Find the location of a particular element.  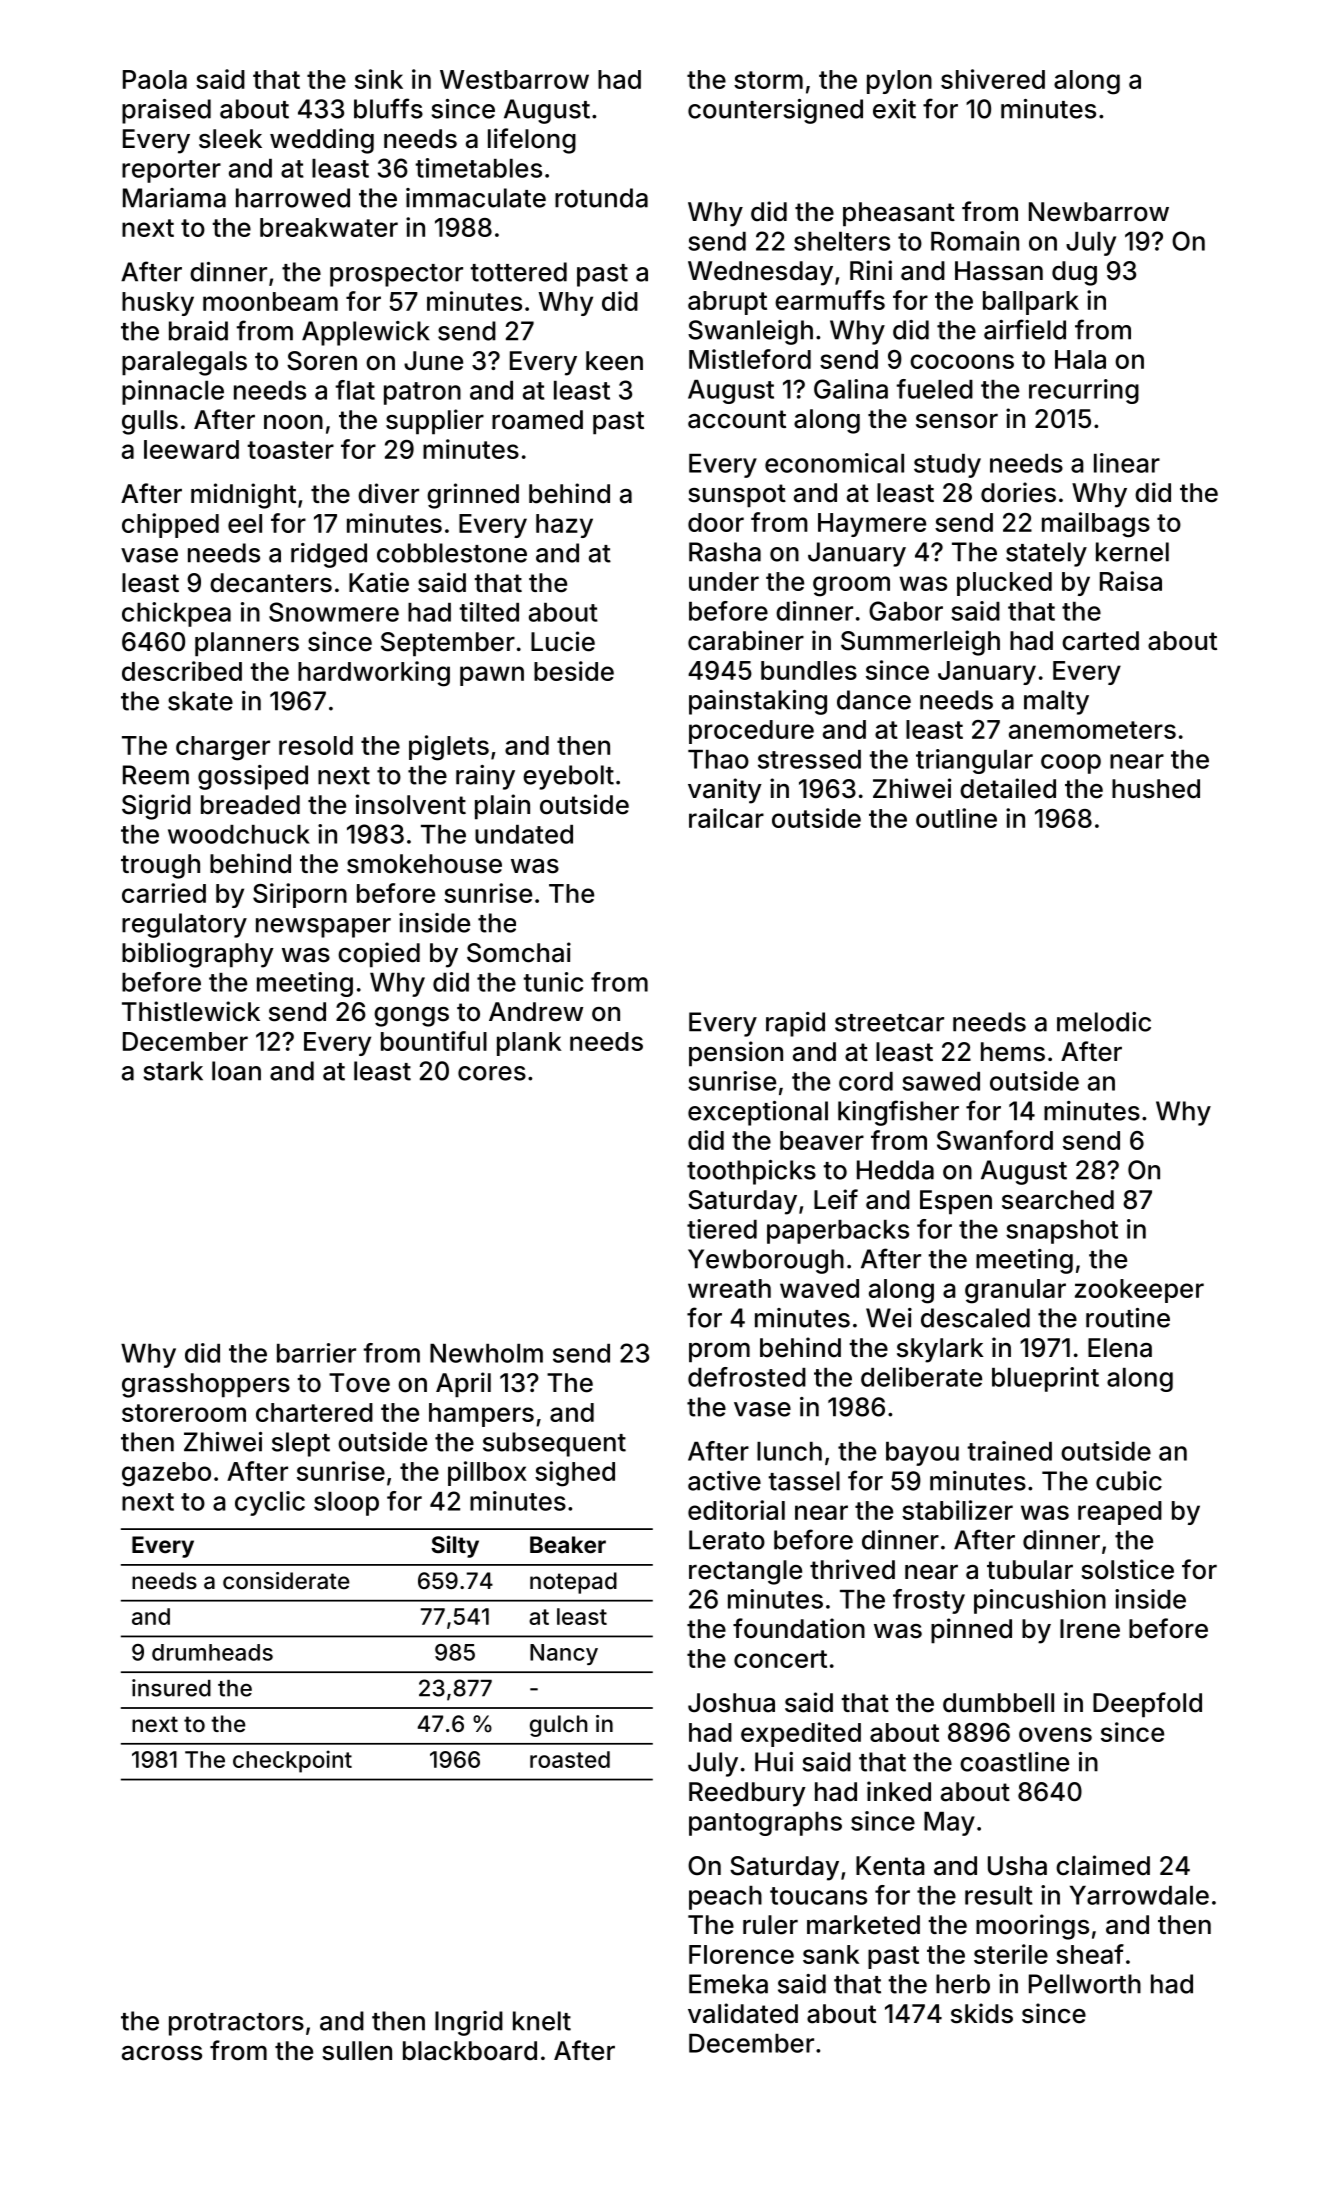

checkpoint is located at coordinates (292, 1761).
